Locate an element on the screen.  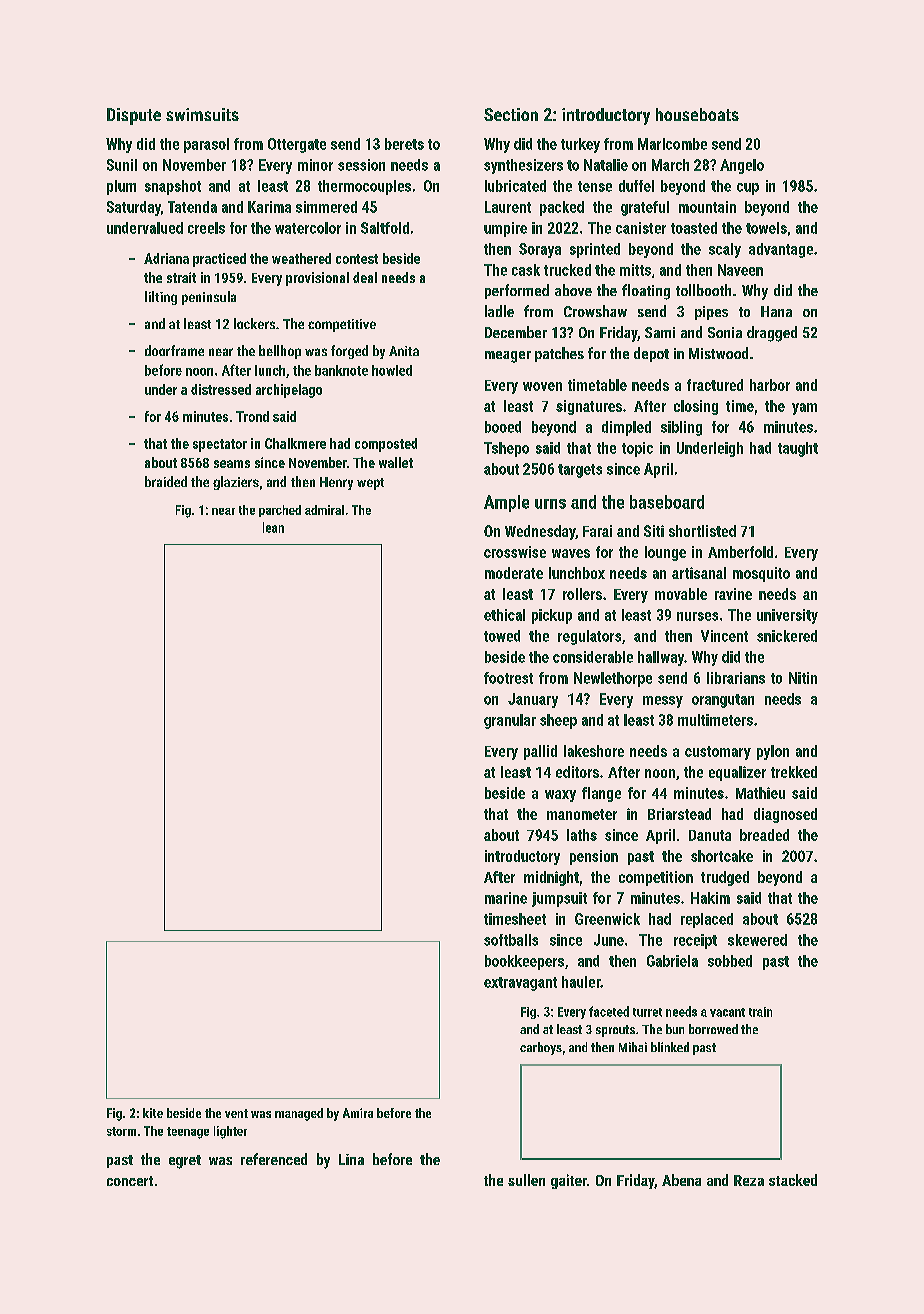
Karima is located at coordinates (269, 207).
